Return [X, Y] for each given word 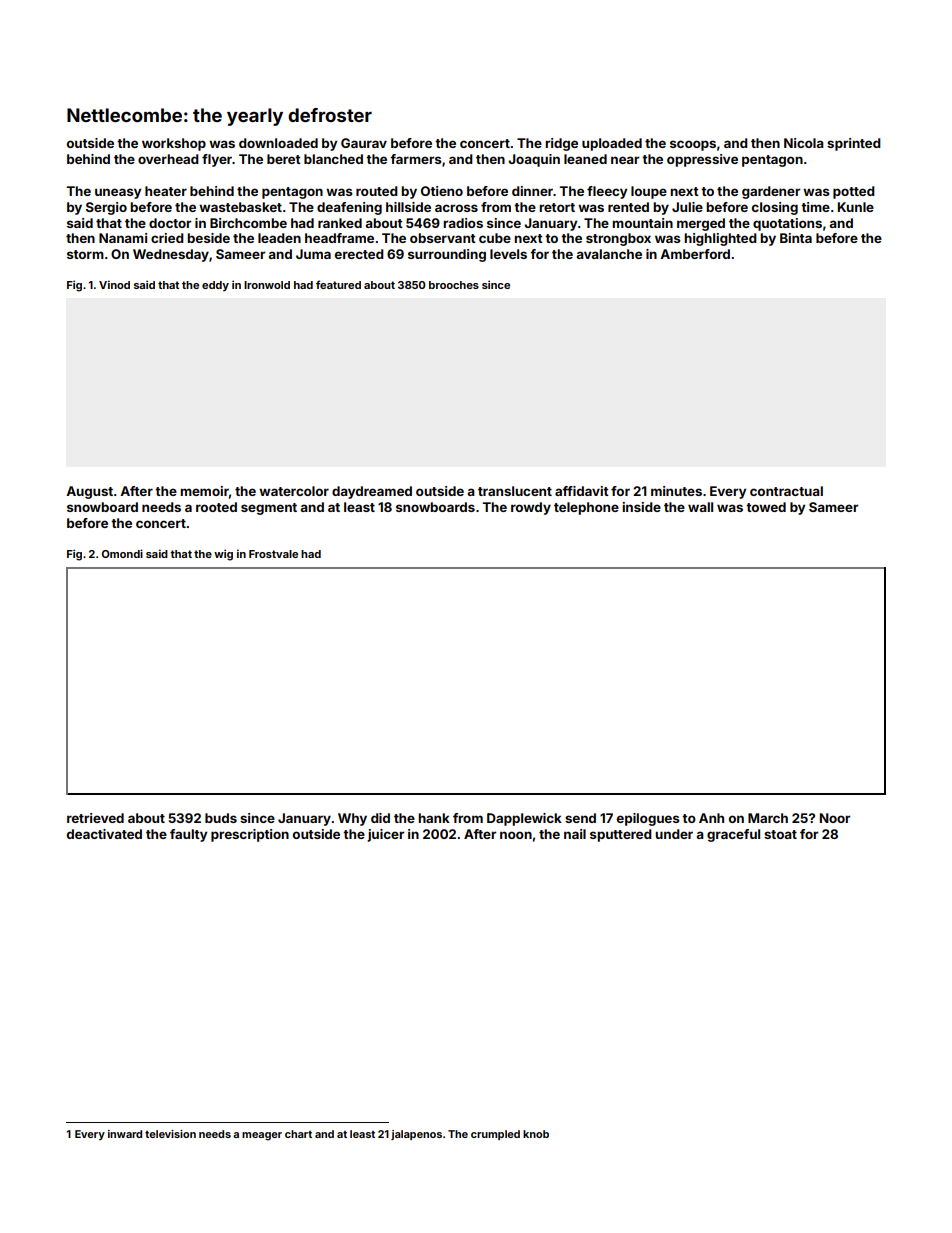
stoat [780, 834]
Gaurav [364, 143]
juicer [385, 835]
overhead [168, 159]
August [89, 492]
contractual [786, 491]
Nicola [804, 143]
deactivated [104, 834]
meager [262, 1136]
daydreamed [372, 492]
